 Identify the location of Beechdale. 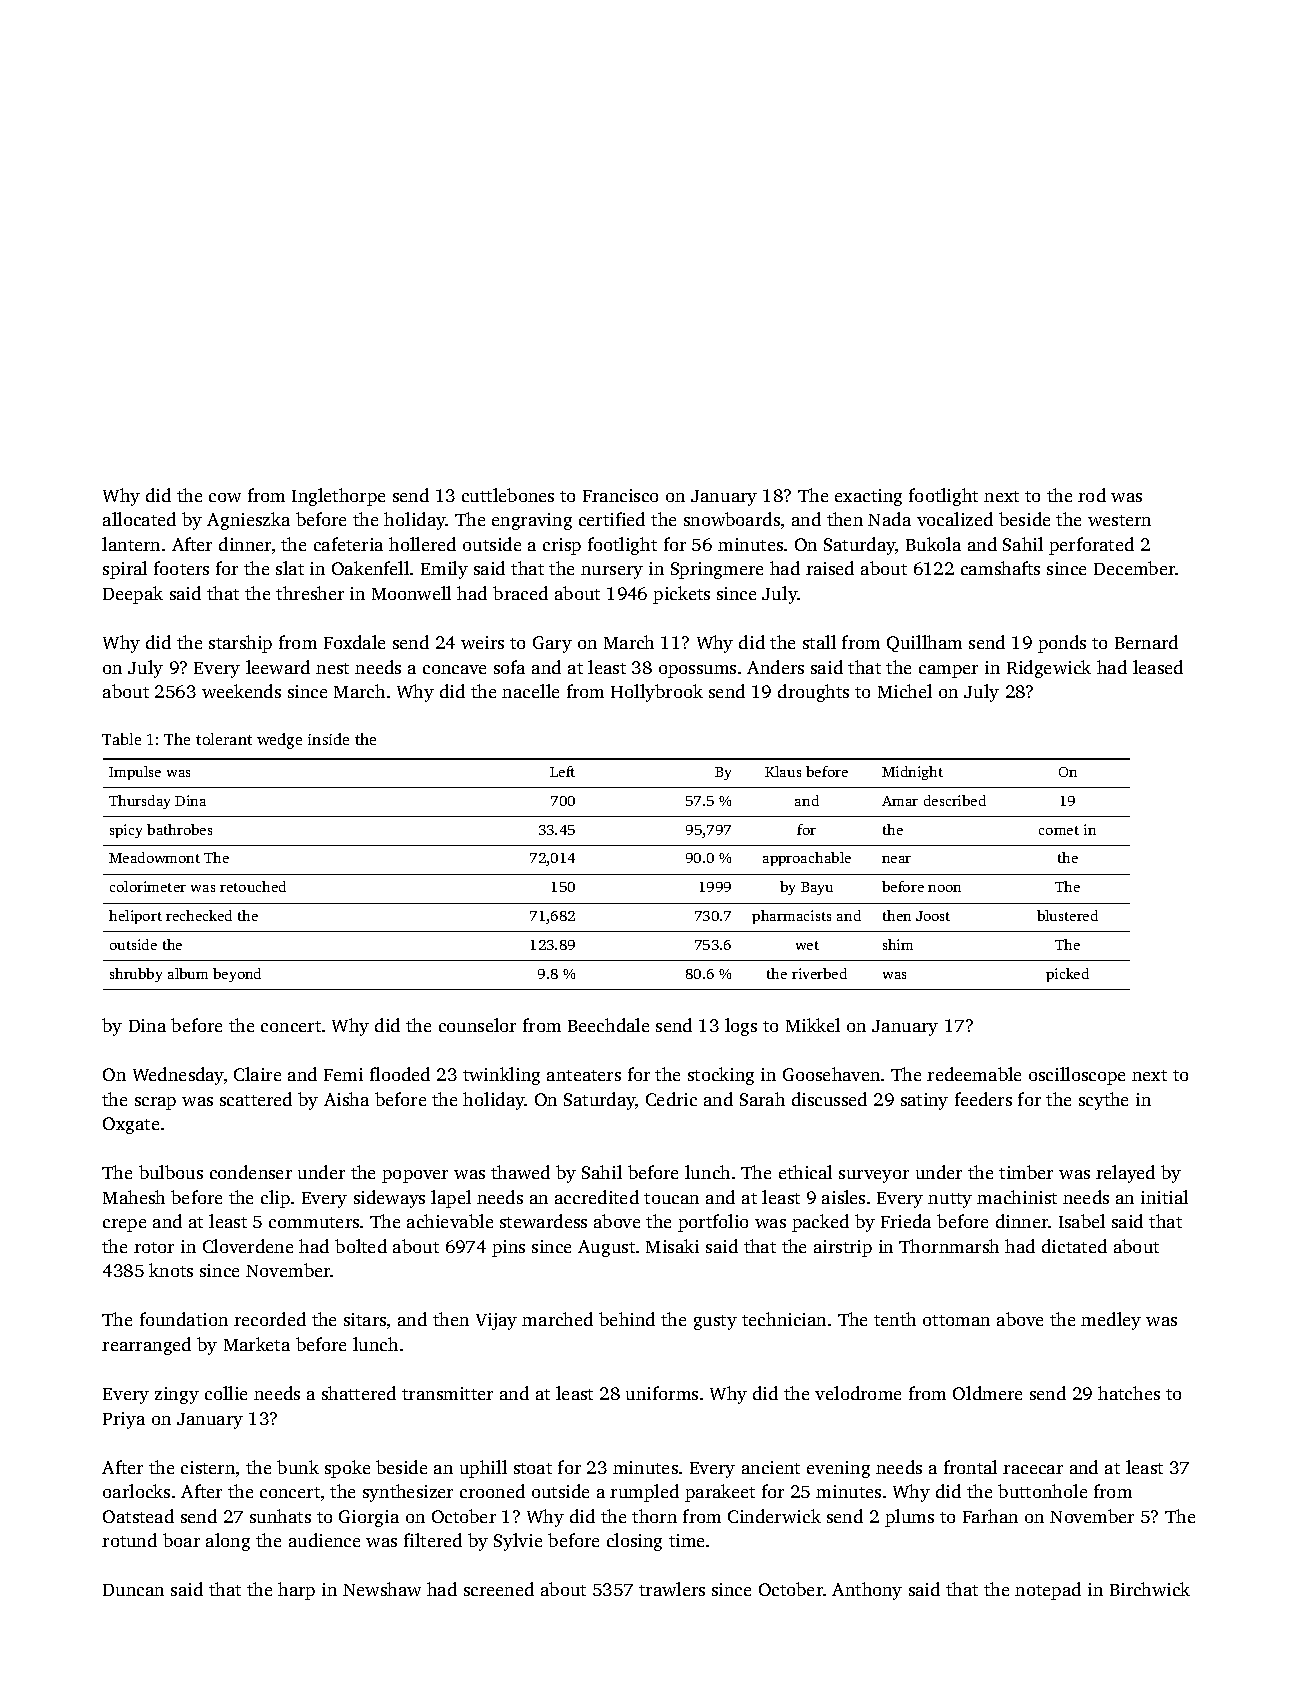
(608, 1025).
